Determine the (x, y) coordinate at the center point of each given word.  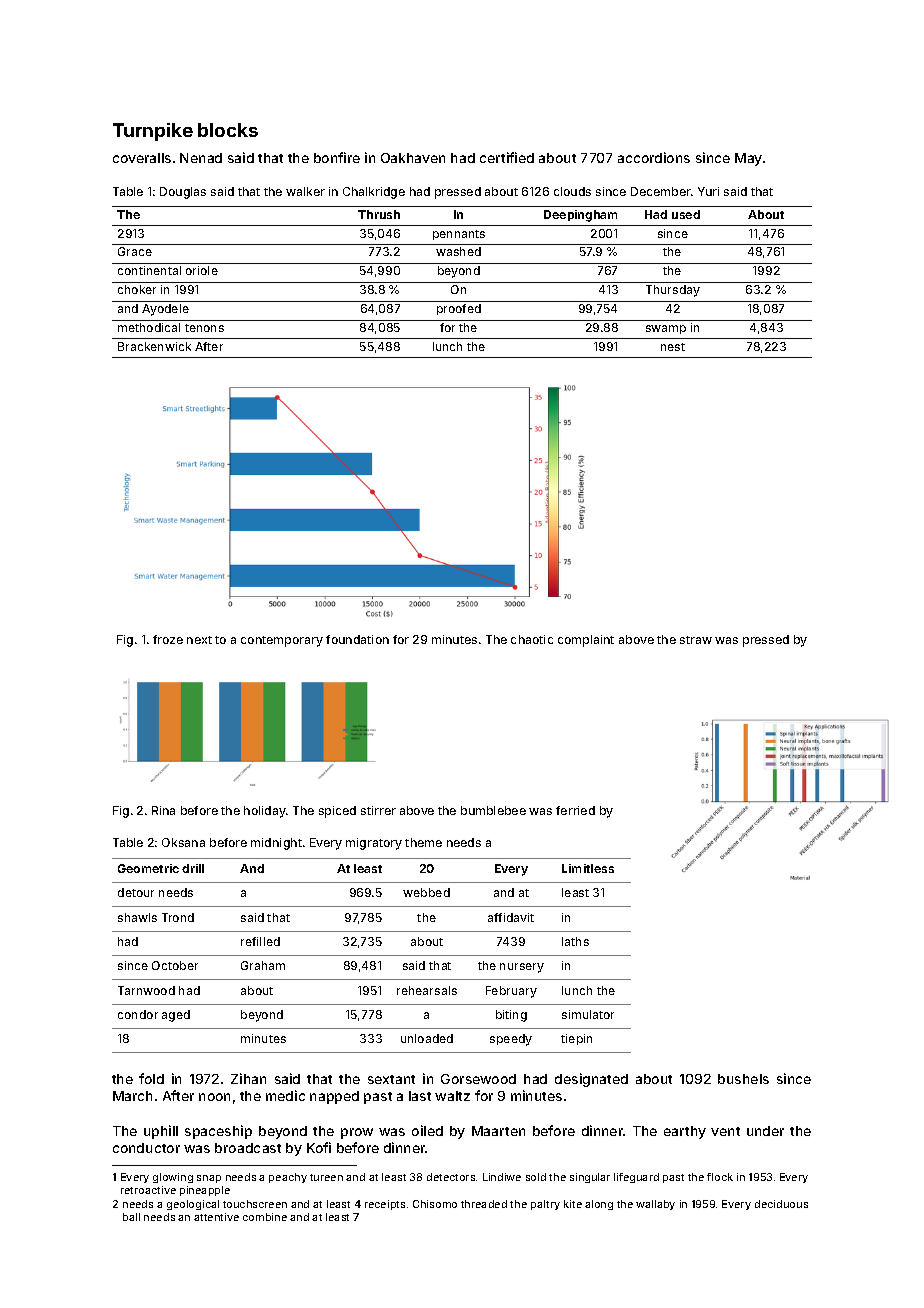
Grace (135, 251)
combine (265, 1217)
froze (168, 639)
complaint (586, 641)
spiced (337, 812)
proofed (459, 309)
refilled (260, 941)
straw (696, 640)
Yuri (708, 191)
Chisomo (435, 1204)
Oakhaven (413, 158)
